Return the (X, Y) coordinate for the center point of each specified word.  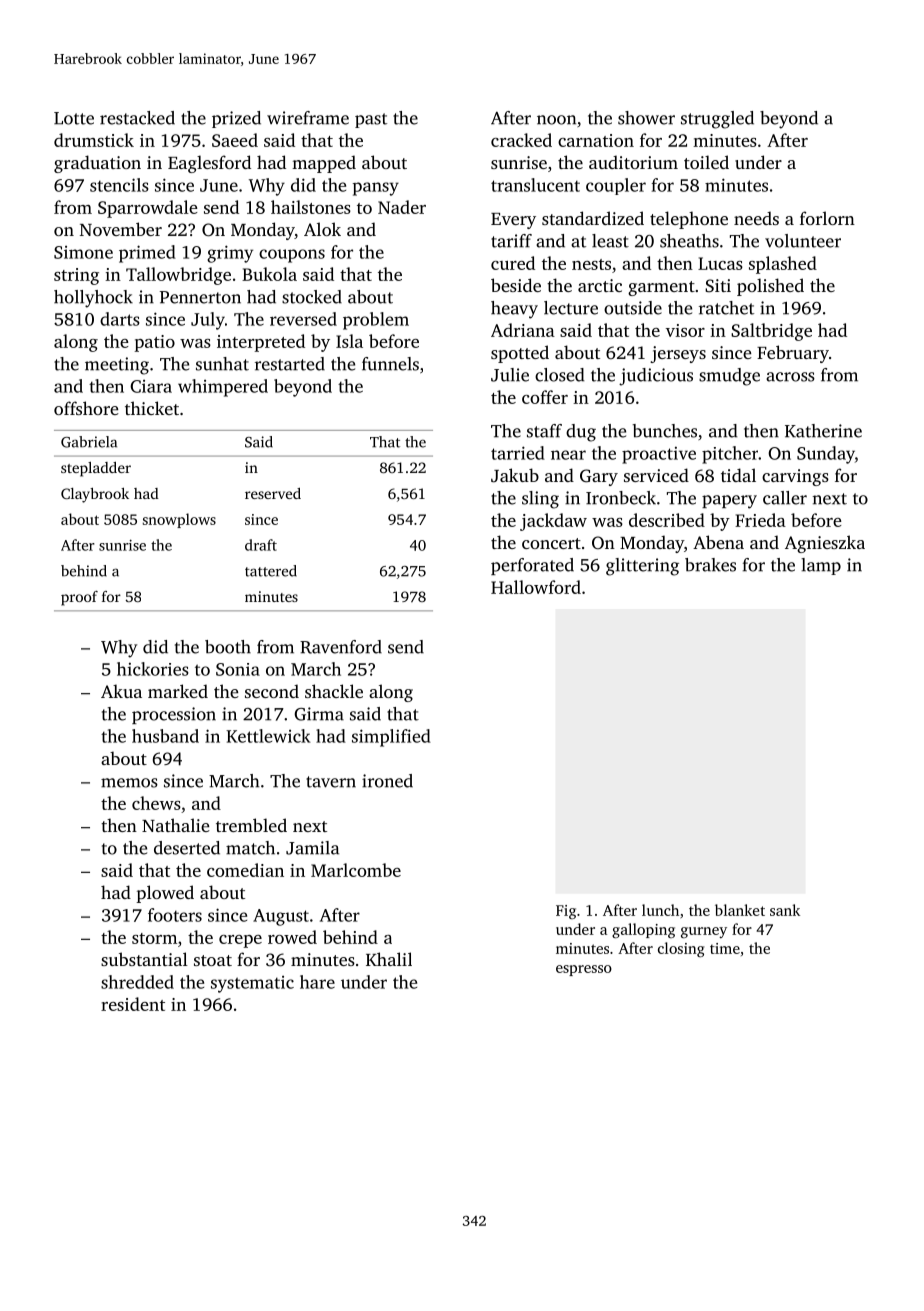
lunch (660, 910)
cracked (521, 140)
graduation (97, 164)
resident (133, 1004)
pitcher (730, 455)
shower (646, 118)
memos (129, 783)
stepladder (96, 469)
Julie (510, 375)
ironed (387, 781)
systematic (252, 984)
